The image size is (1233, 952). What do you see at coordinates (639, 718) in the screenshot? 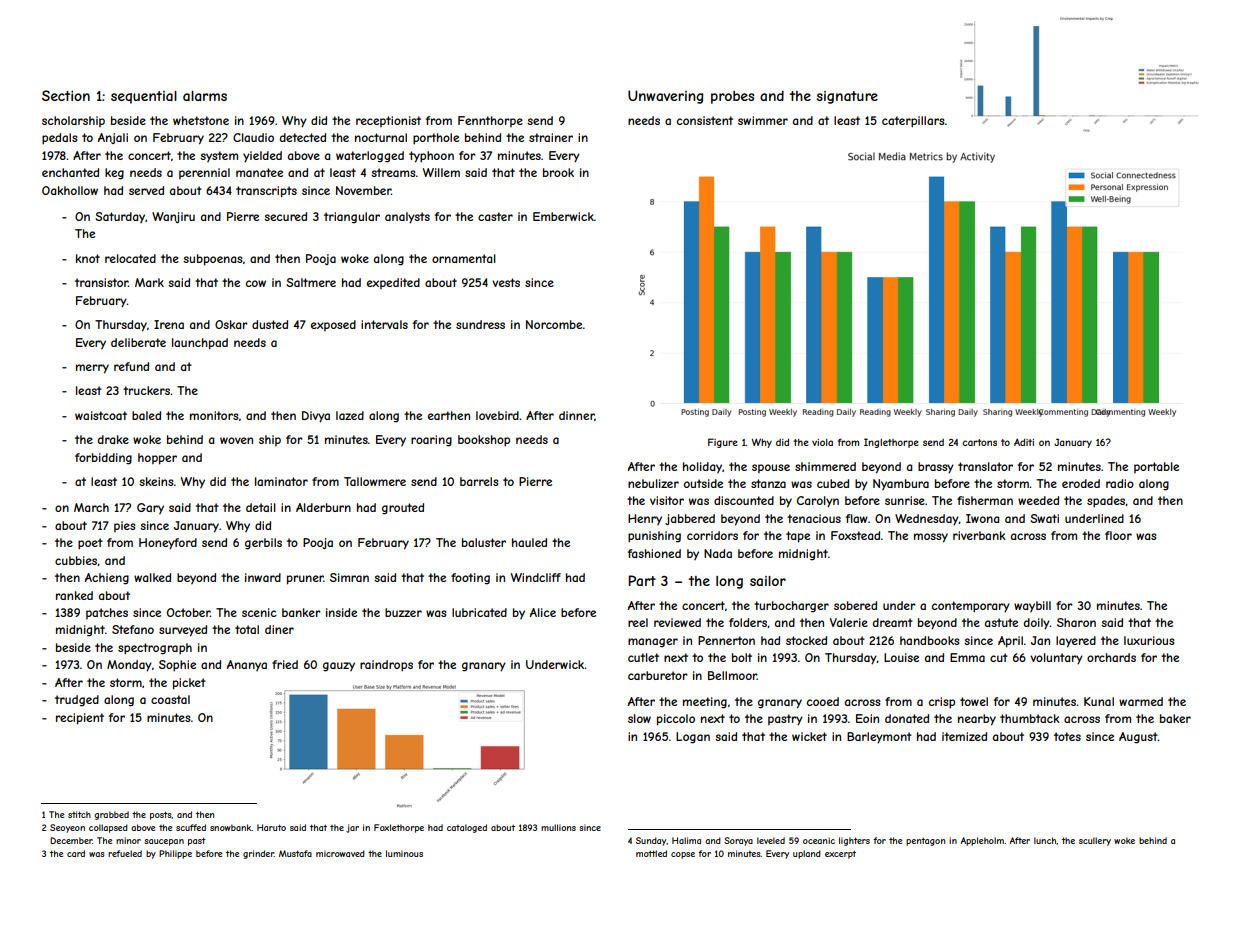
I see `slow` at bounding box center [639, 718].
